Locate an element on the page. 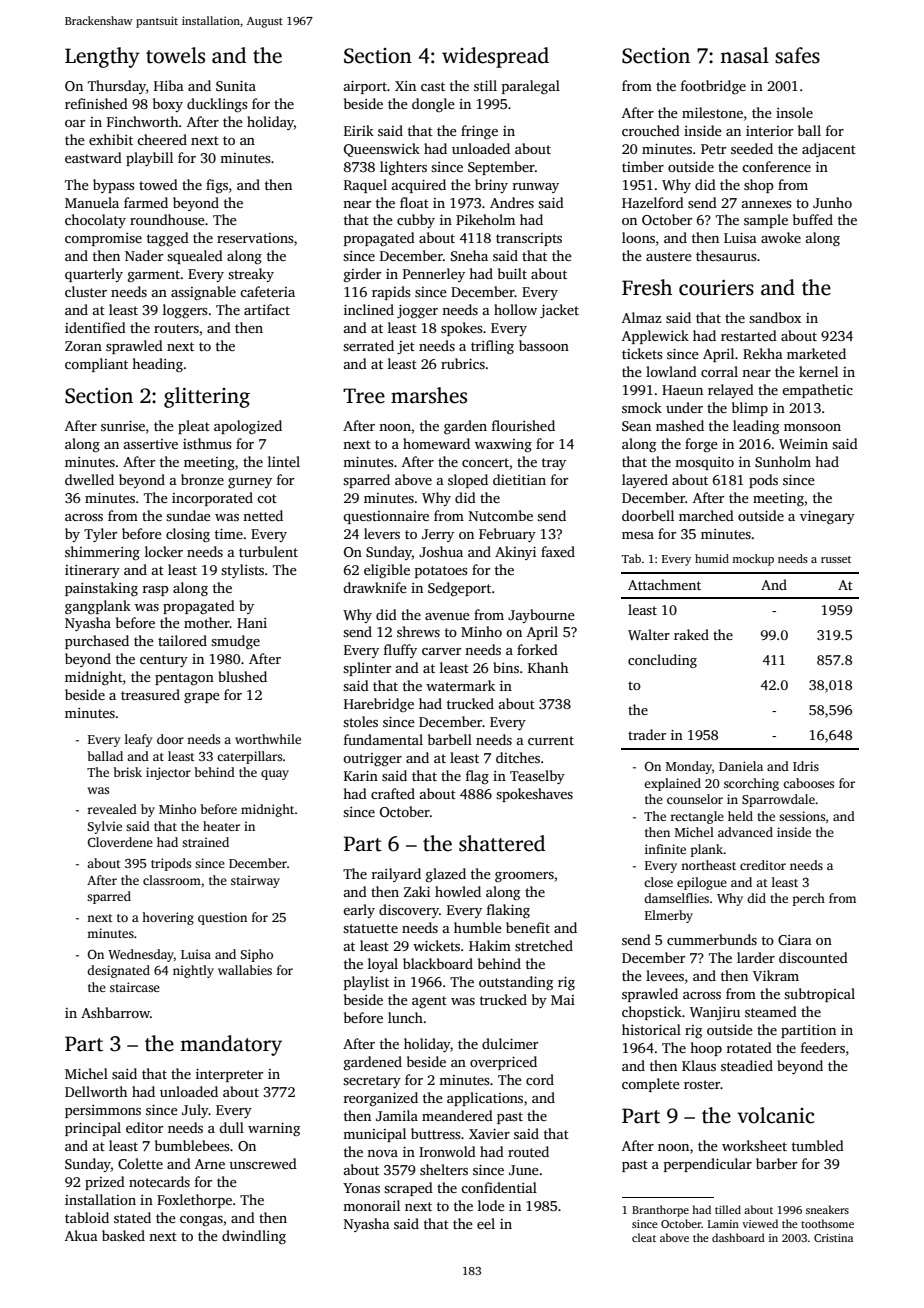 This document has width=924, height=1308. inclined is located at coordinates (369, 309).
